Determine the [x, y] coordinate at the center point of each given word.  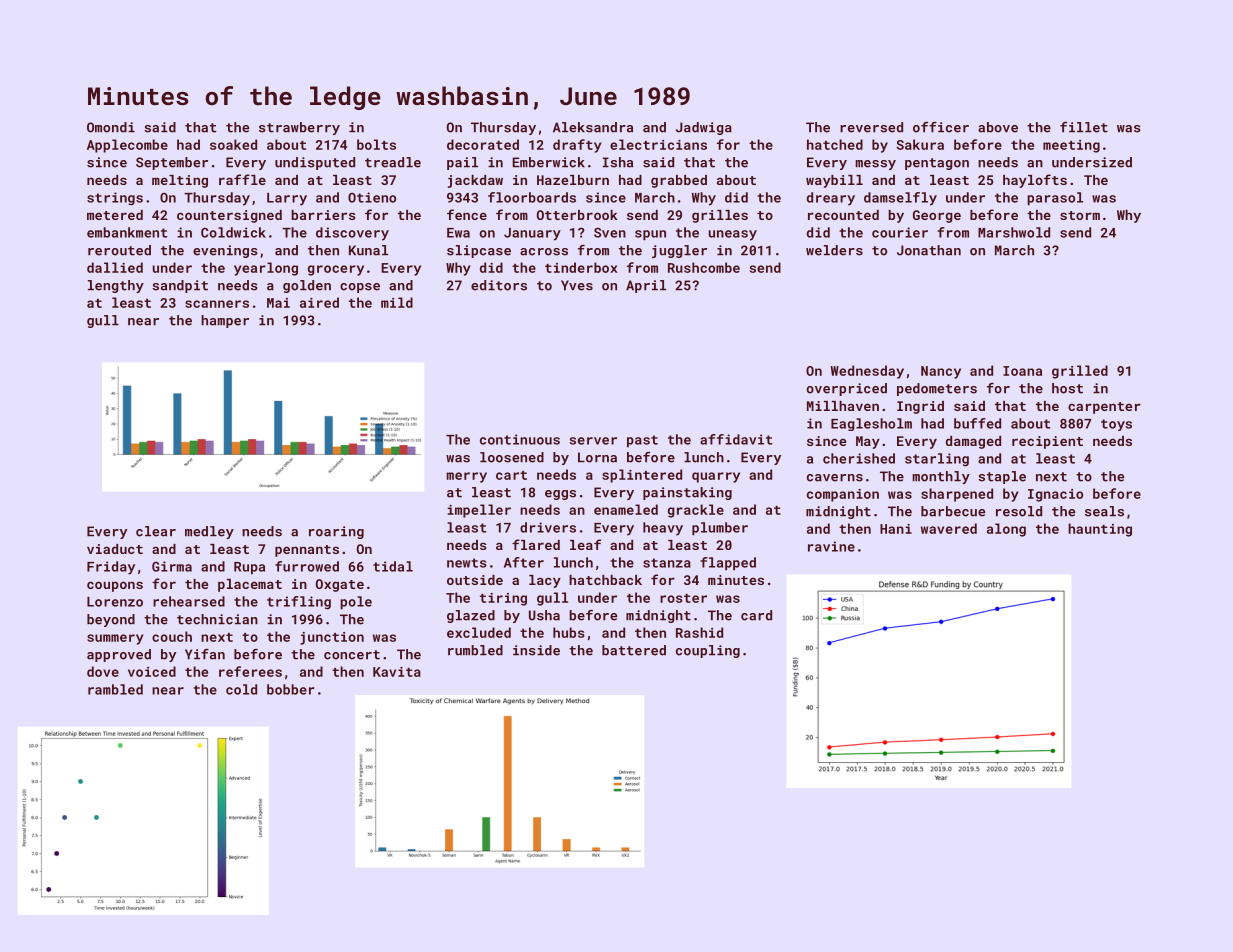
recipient [1047, 442]
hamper [225, 321]
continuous [520, 439]
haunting [1100, 530]
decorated [483, 144]
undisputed [315, 163]
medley [209, 532]
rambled [115, 689]
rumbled [475, 650]
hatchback [605, 580]
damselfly [900, 199]
